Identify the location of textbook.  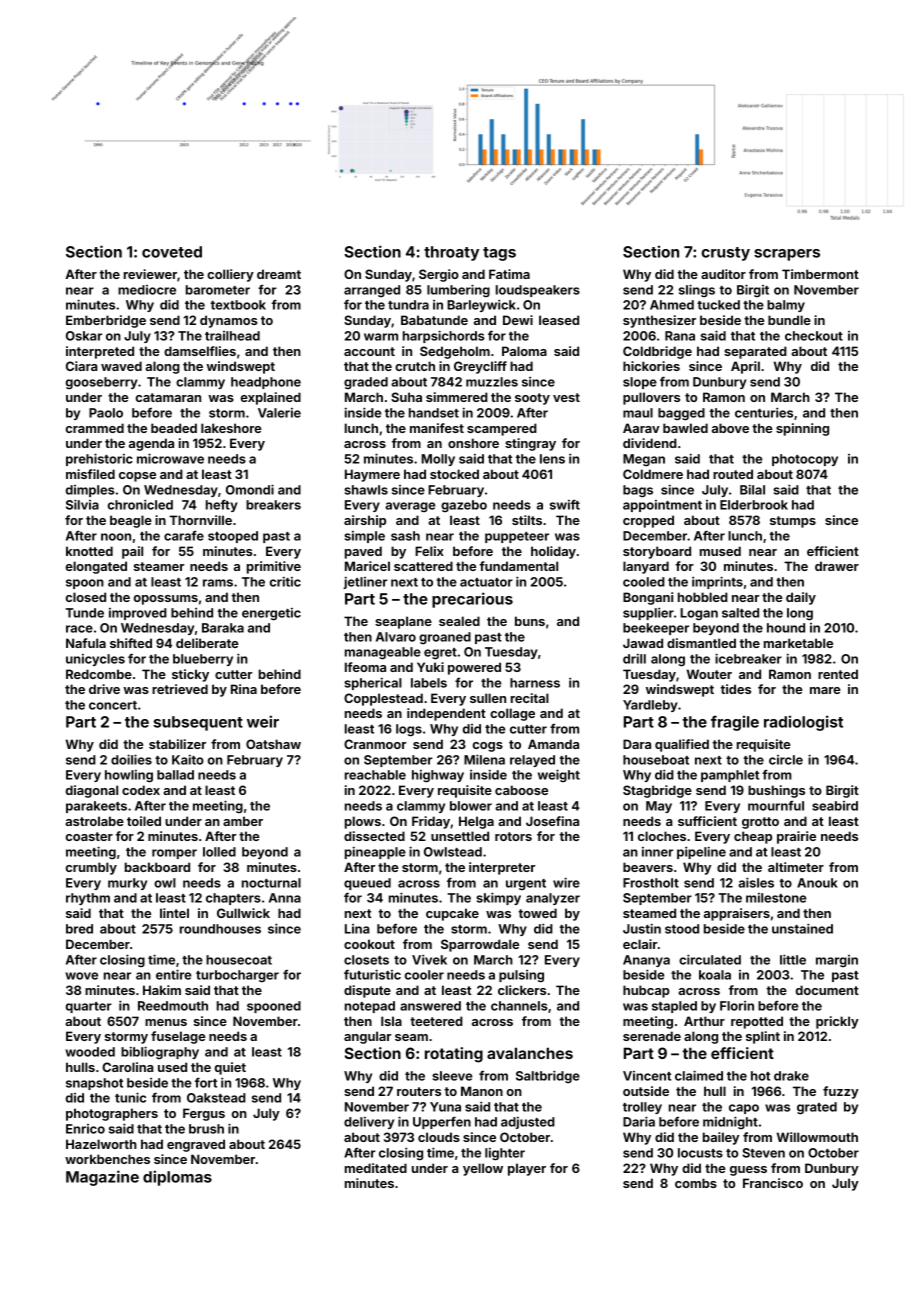
(238, 305).
